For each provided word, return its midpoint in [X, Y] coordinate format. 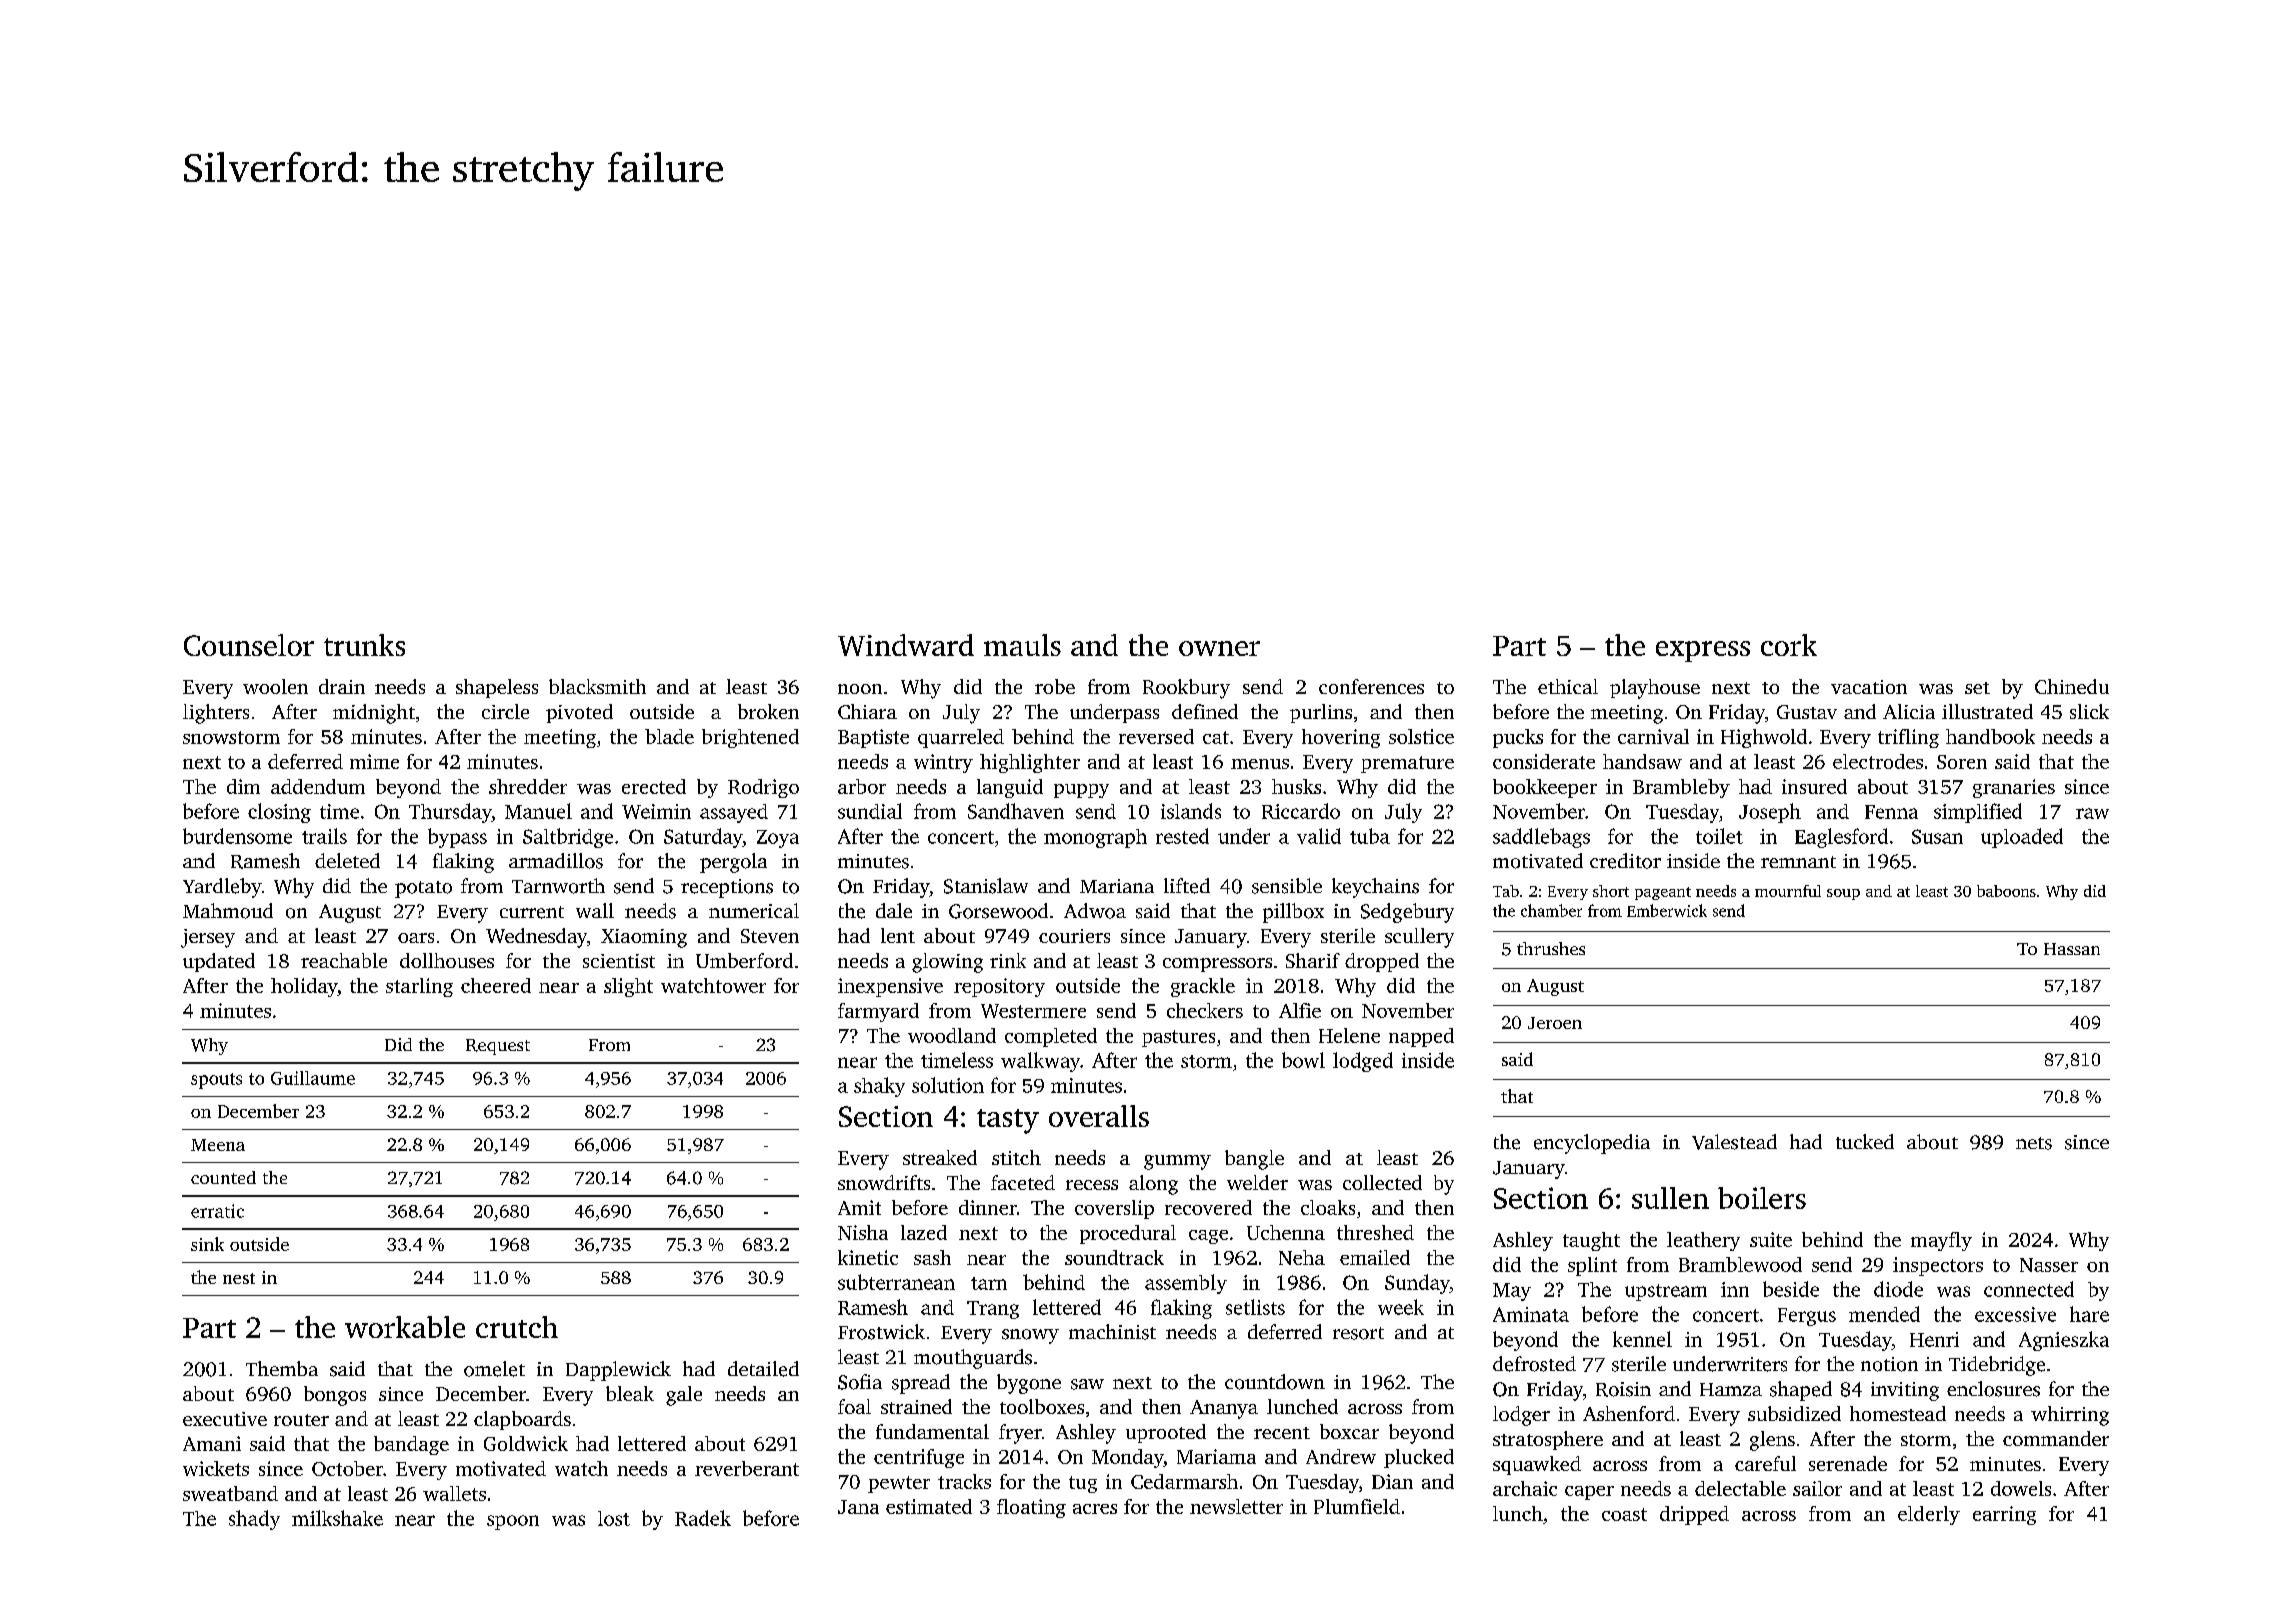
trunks [364, 645]
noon [860, 689]
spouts [216, 1081]
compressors [1217, 965]
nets [2034, 1143]
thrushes [1551, 948]
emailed [1375, 1257]
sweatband [230, 1493]
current [532, 912]
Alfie [1300, 1010]
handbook [1990, 736]
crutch [517, 1327]
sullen [1670, 1198]
